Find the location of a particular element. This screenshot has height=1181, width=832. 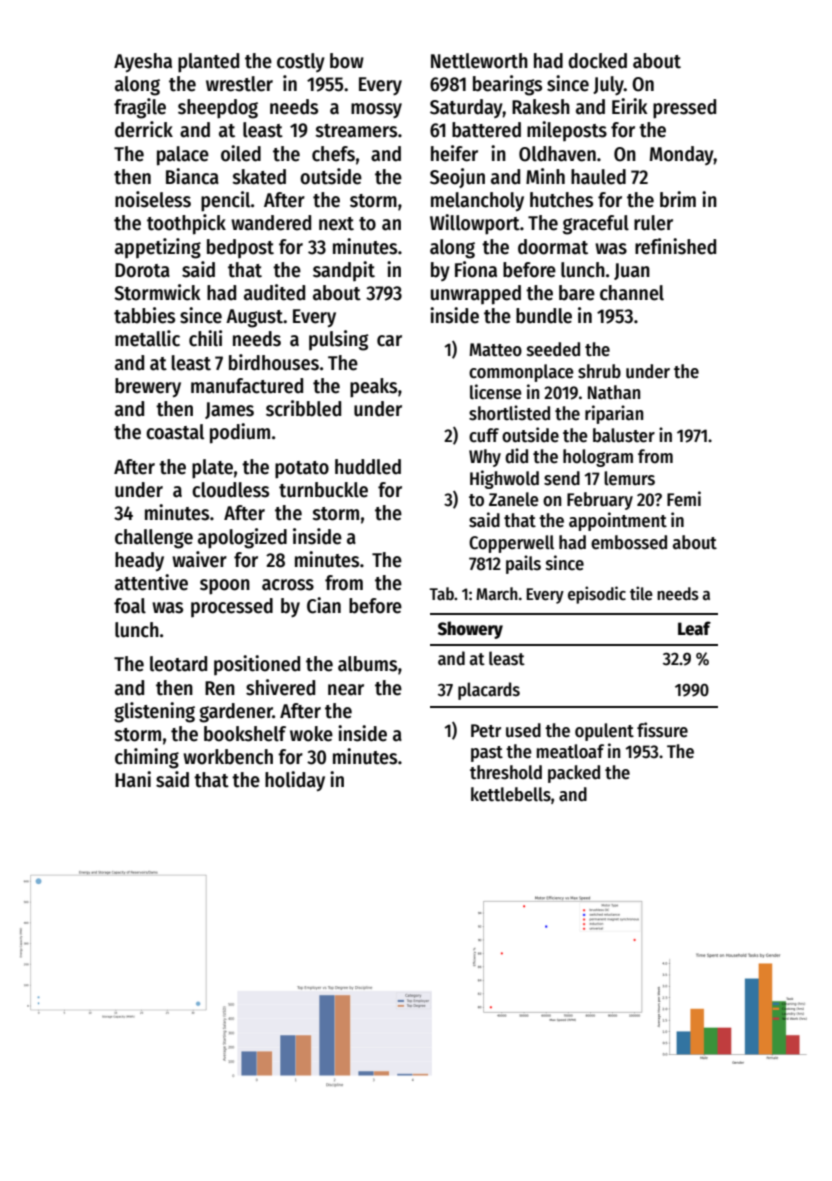

manufactured is located at coordinates (247, 386).
